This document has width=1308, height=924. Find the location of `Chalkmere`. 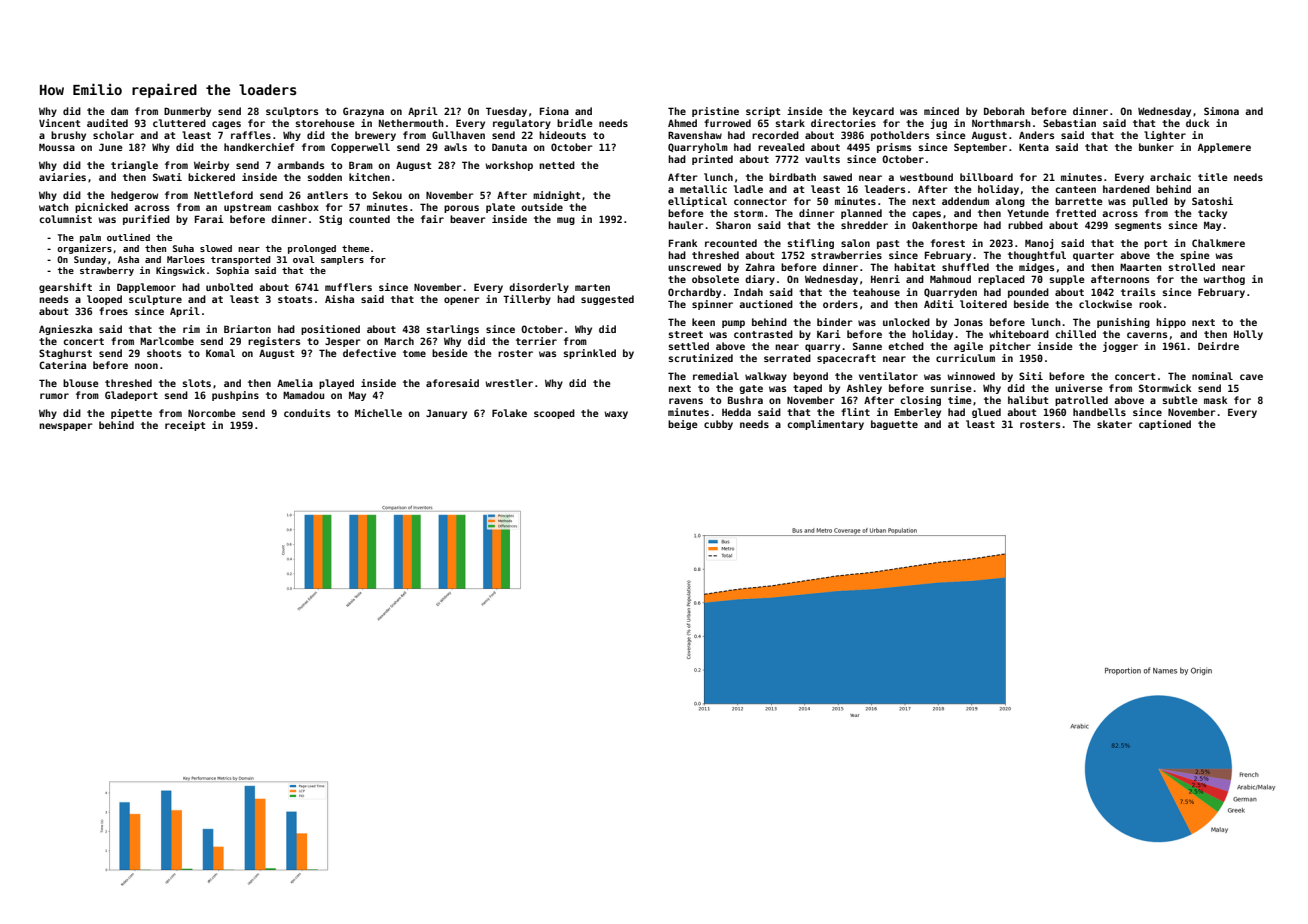

Chalkmere is located at coordinates (1218, 243).
